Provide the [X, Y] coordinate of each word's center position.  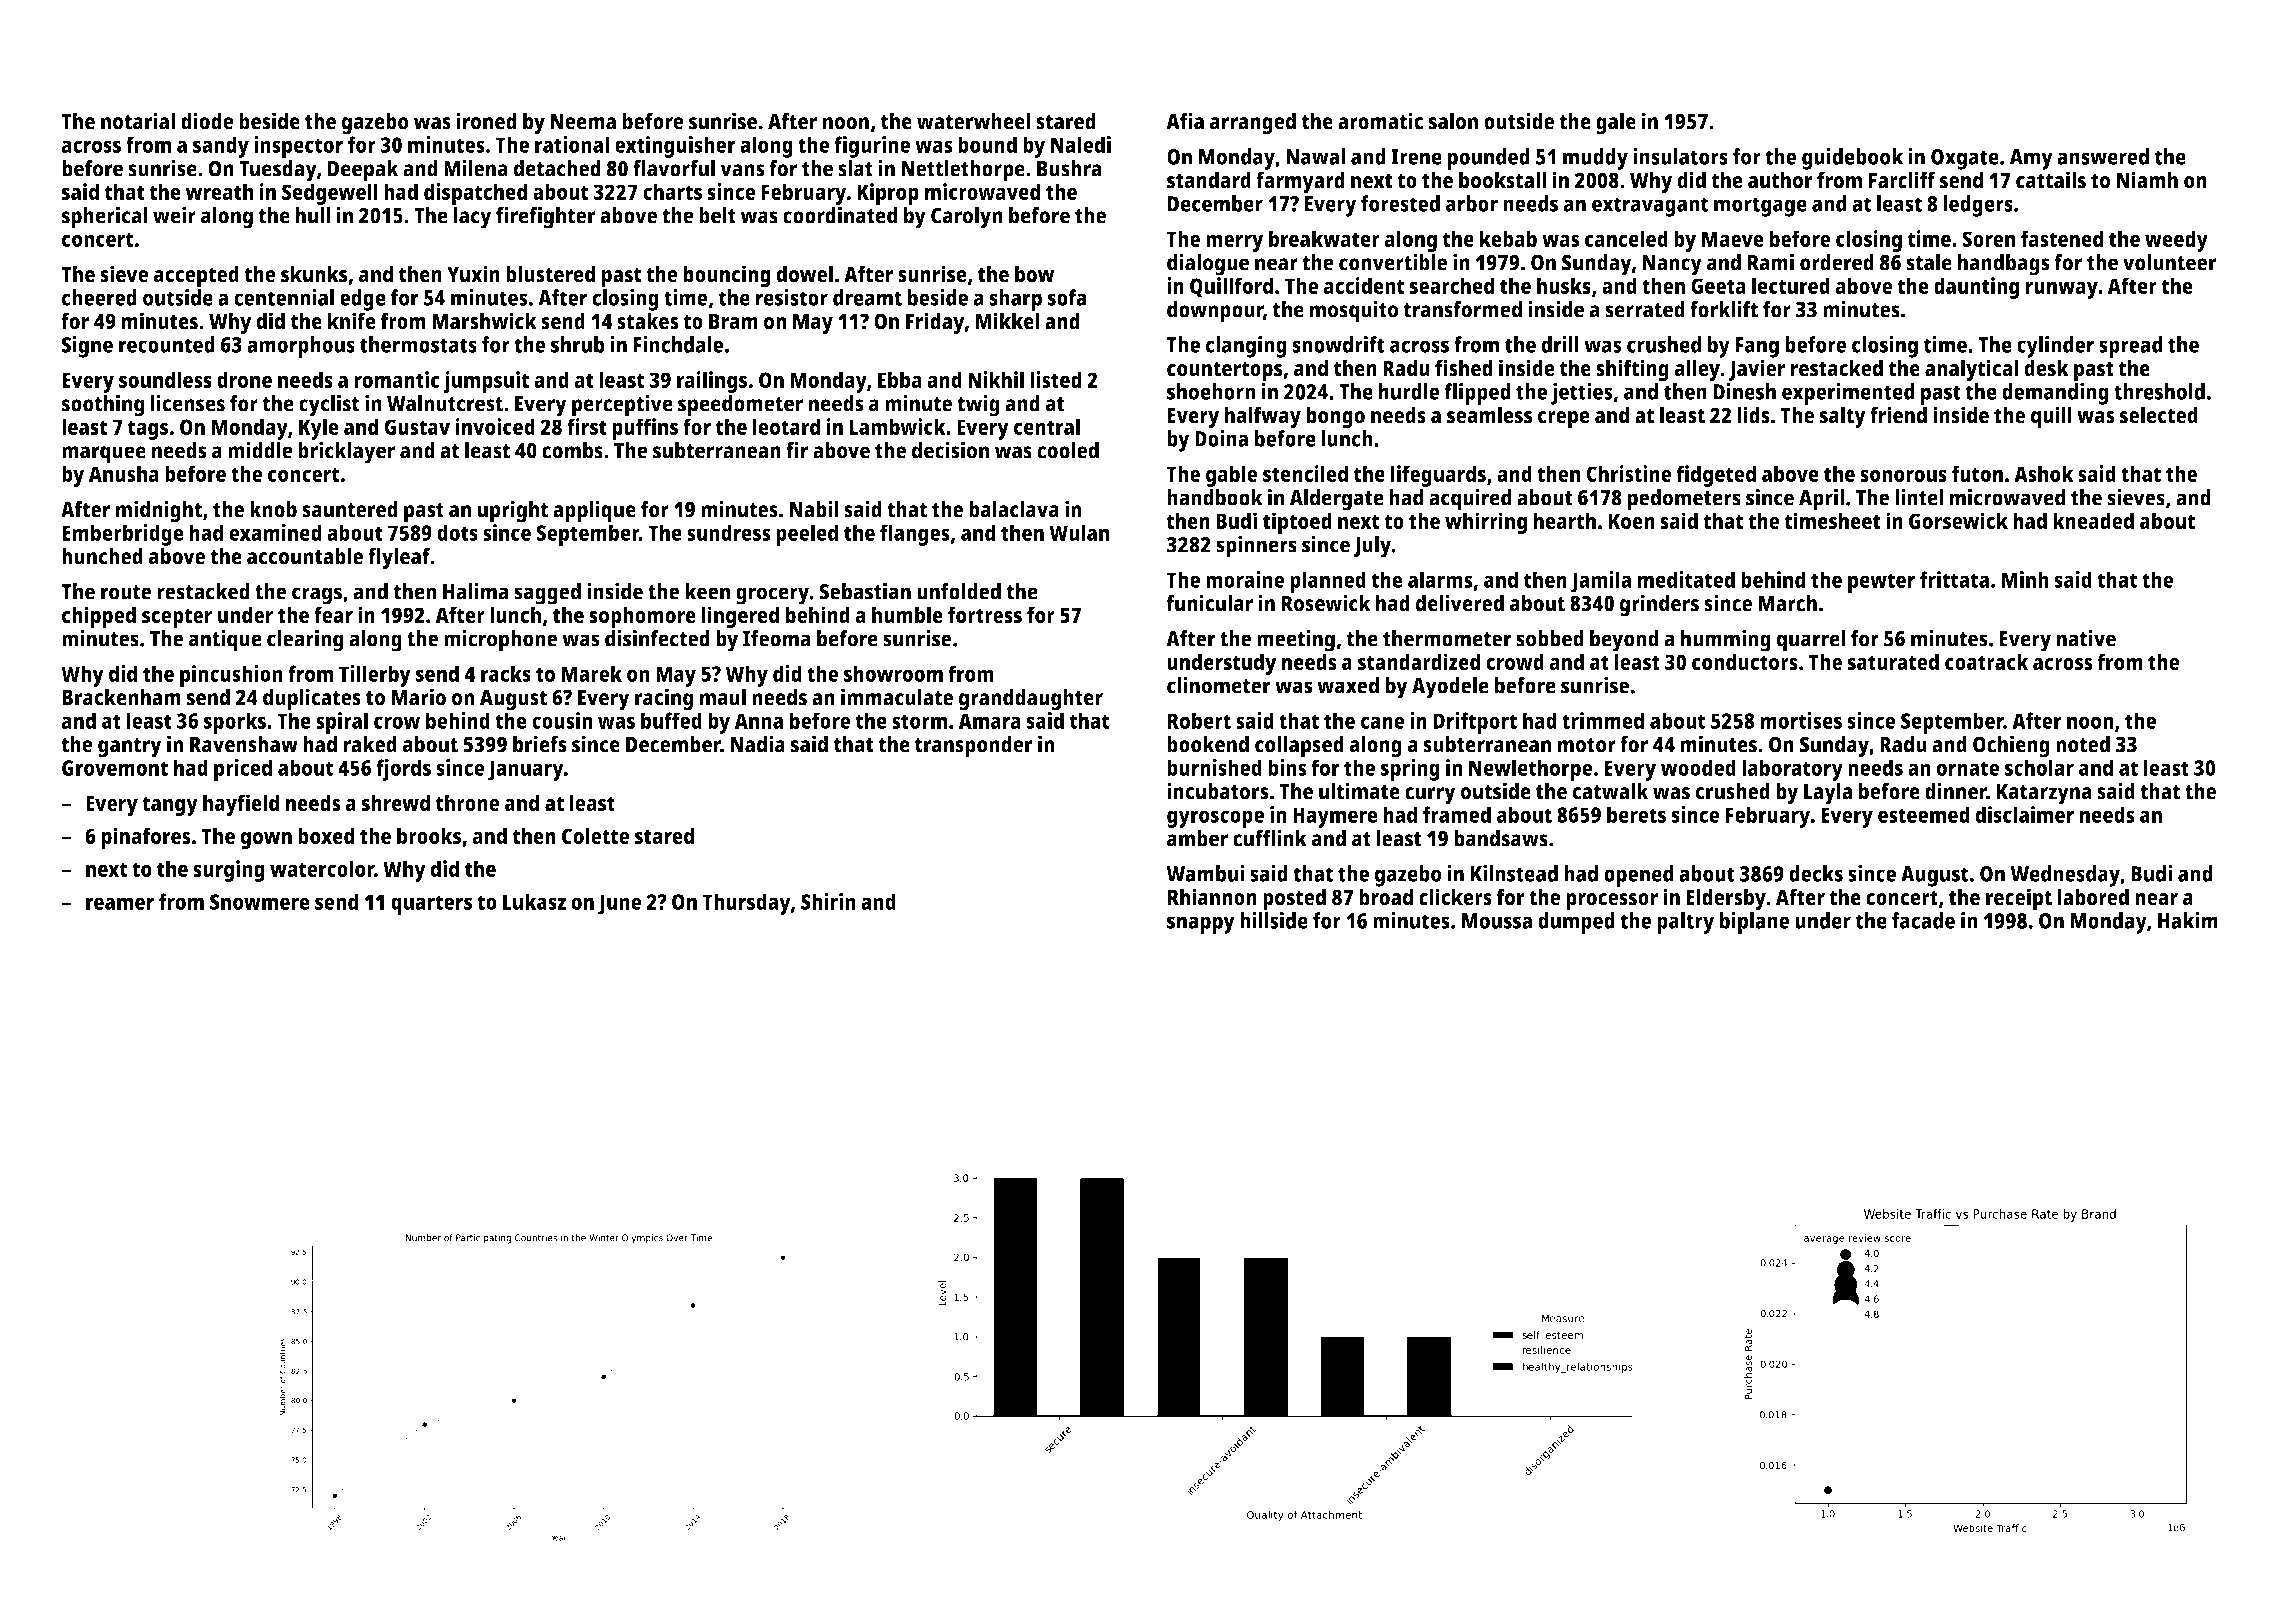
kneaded [2093, 520]
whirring [1486, 523]
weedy [2176, 241]
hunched [102, 556]
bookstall [1502, 180]
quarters [431, 905]
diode [207, 121]
